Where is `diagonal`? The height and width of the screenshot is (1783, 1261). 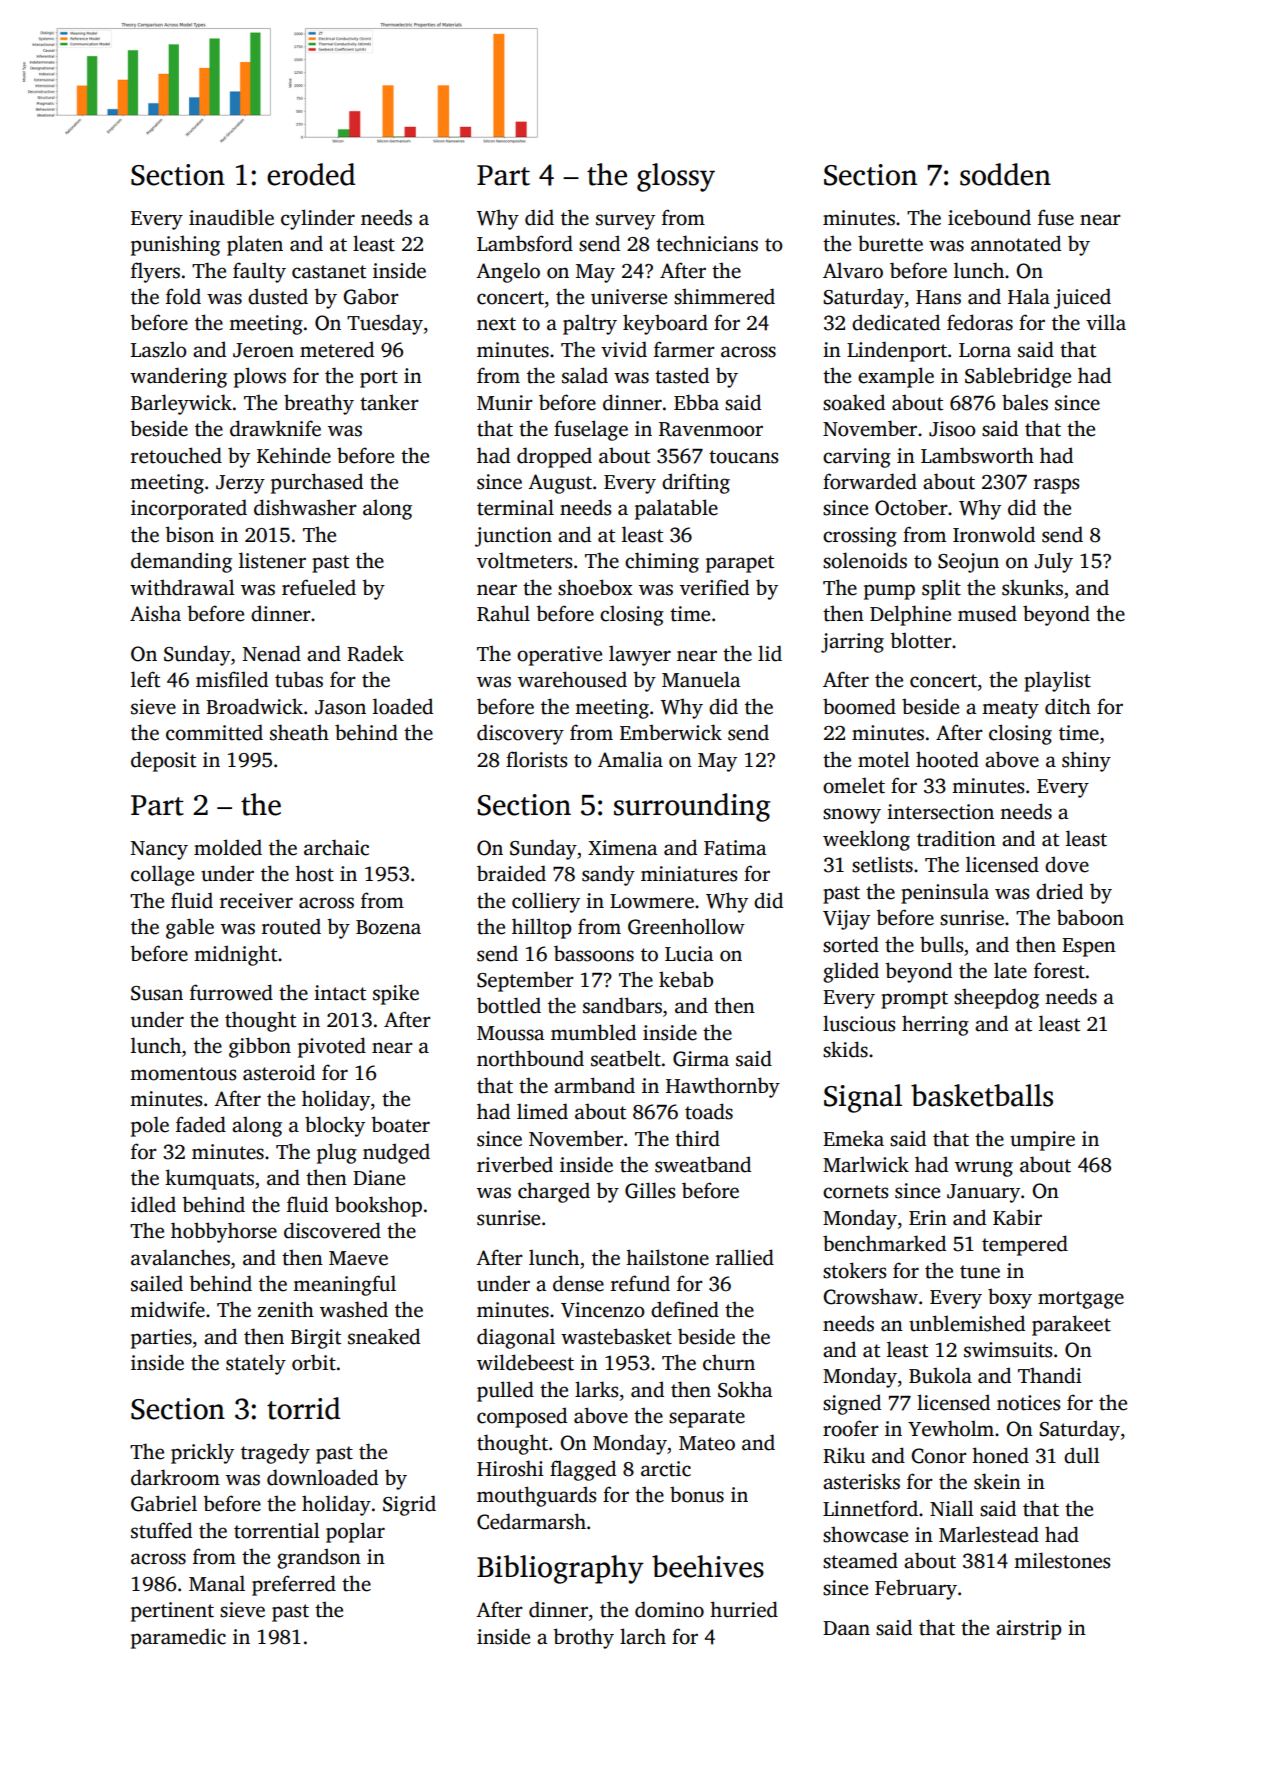 diagonal is located at coordinates (516, 1338).
